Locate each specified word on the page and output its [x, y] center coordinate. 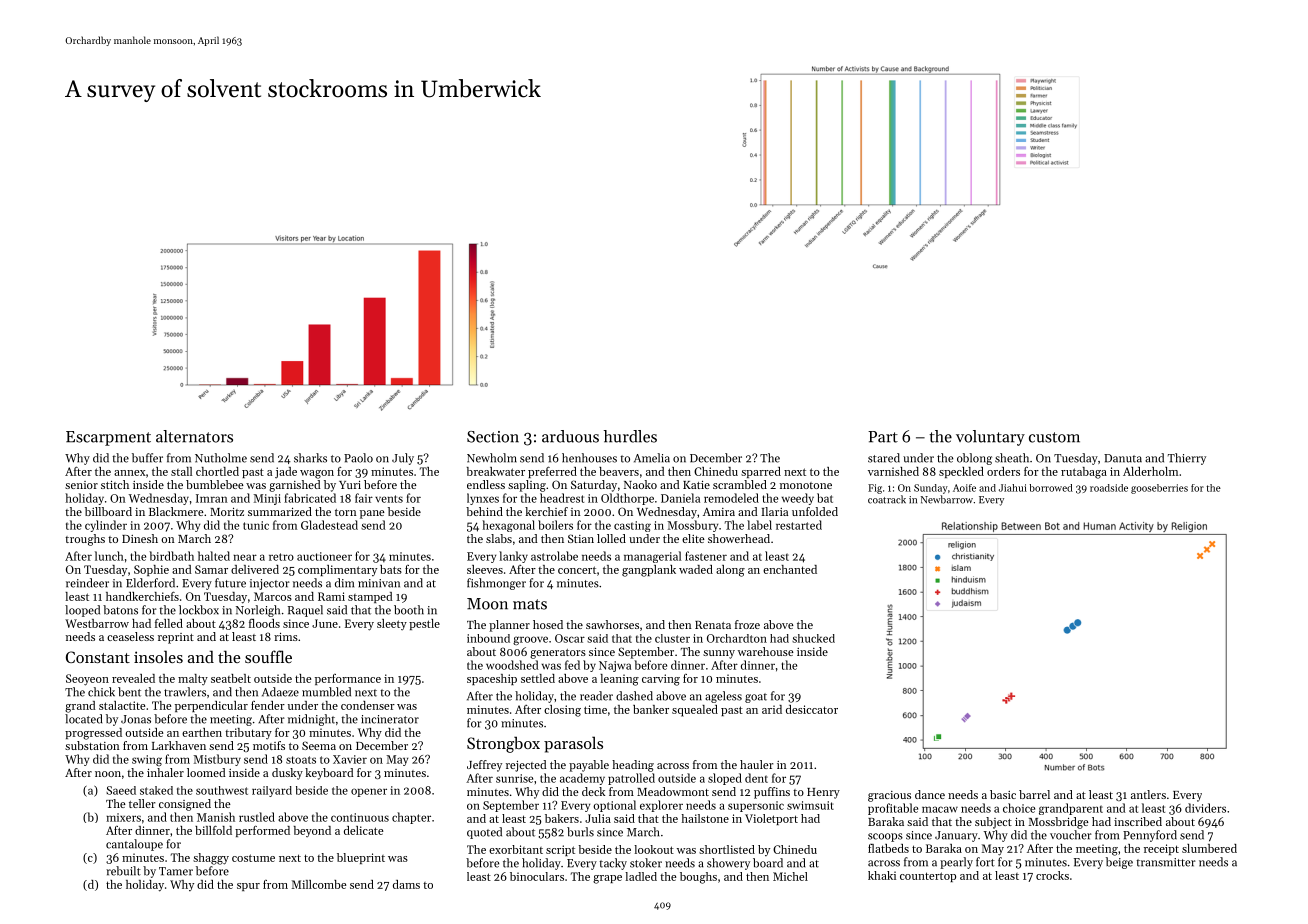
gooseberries [1159, 489]
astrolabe [554, 556]
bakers [562, 818]
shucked [813, 638]
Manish [216, 817]
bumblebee [215, 484]
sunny [719, 654]
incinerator [390, 719]
